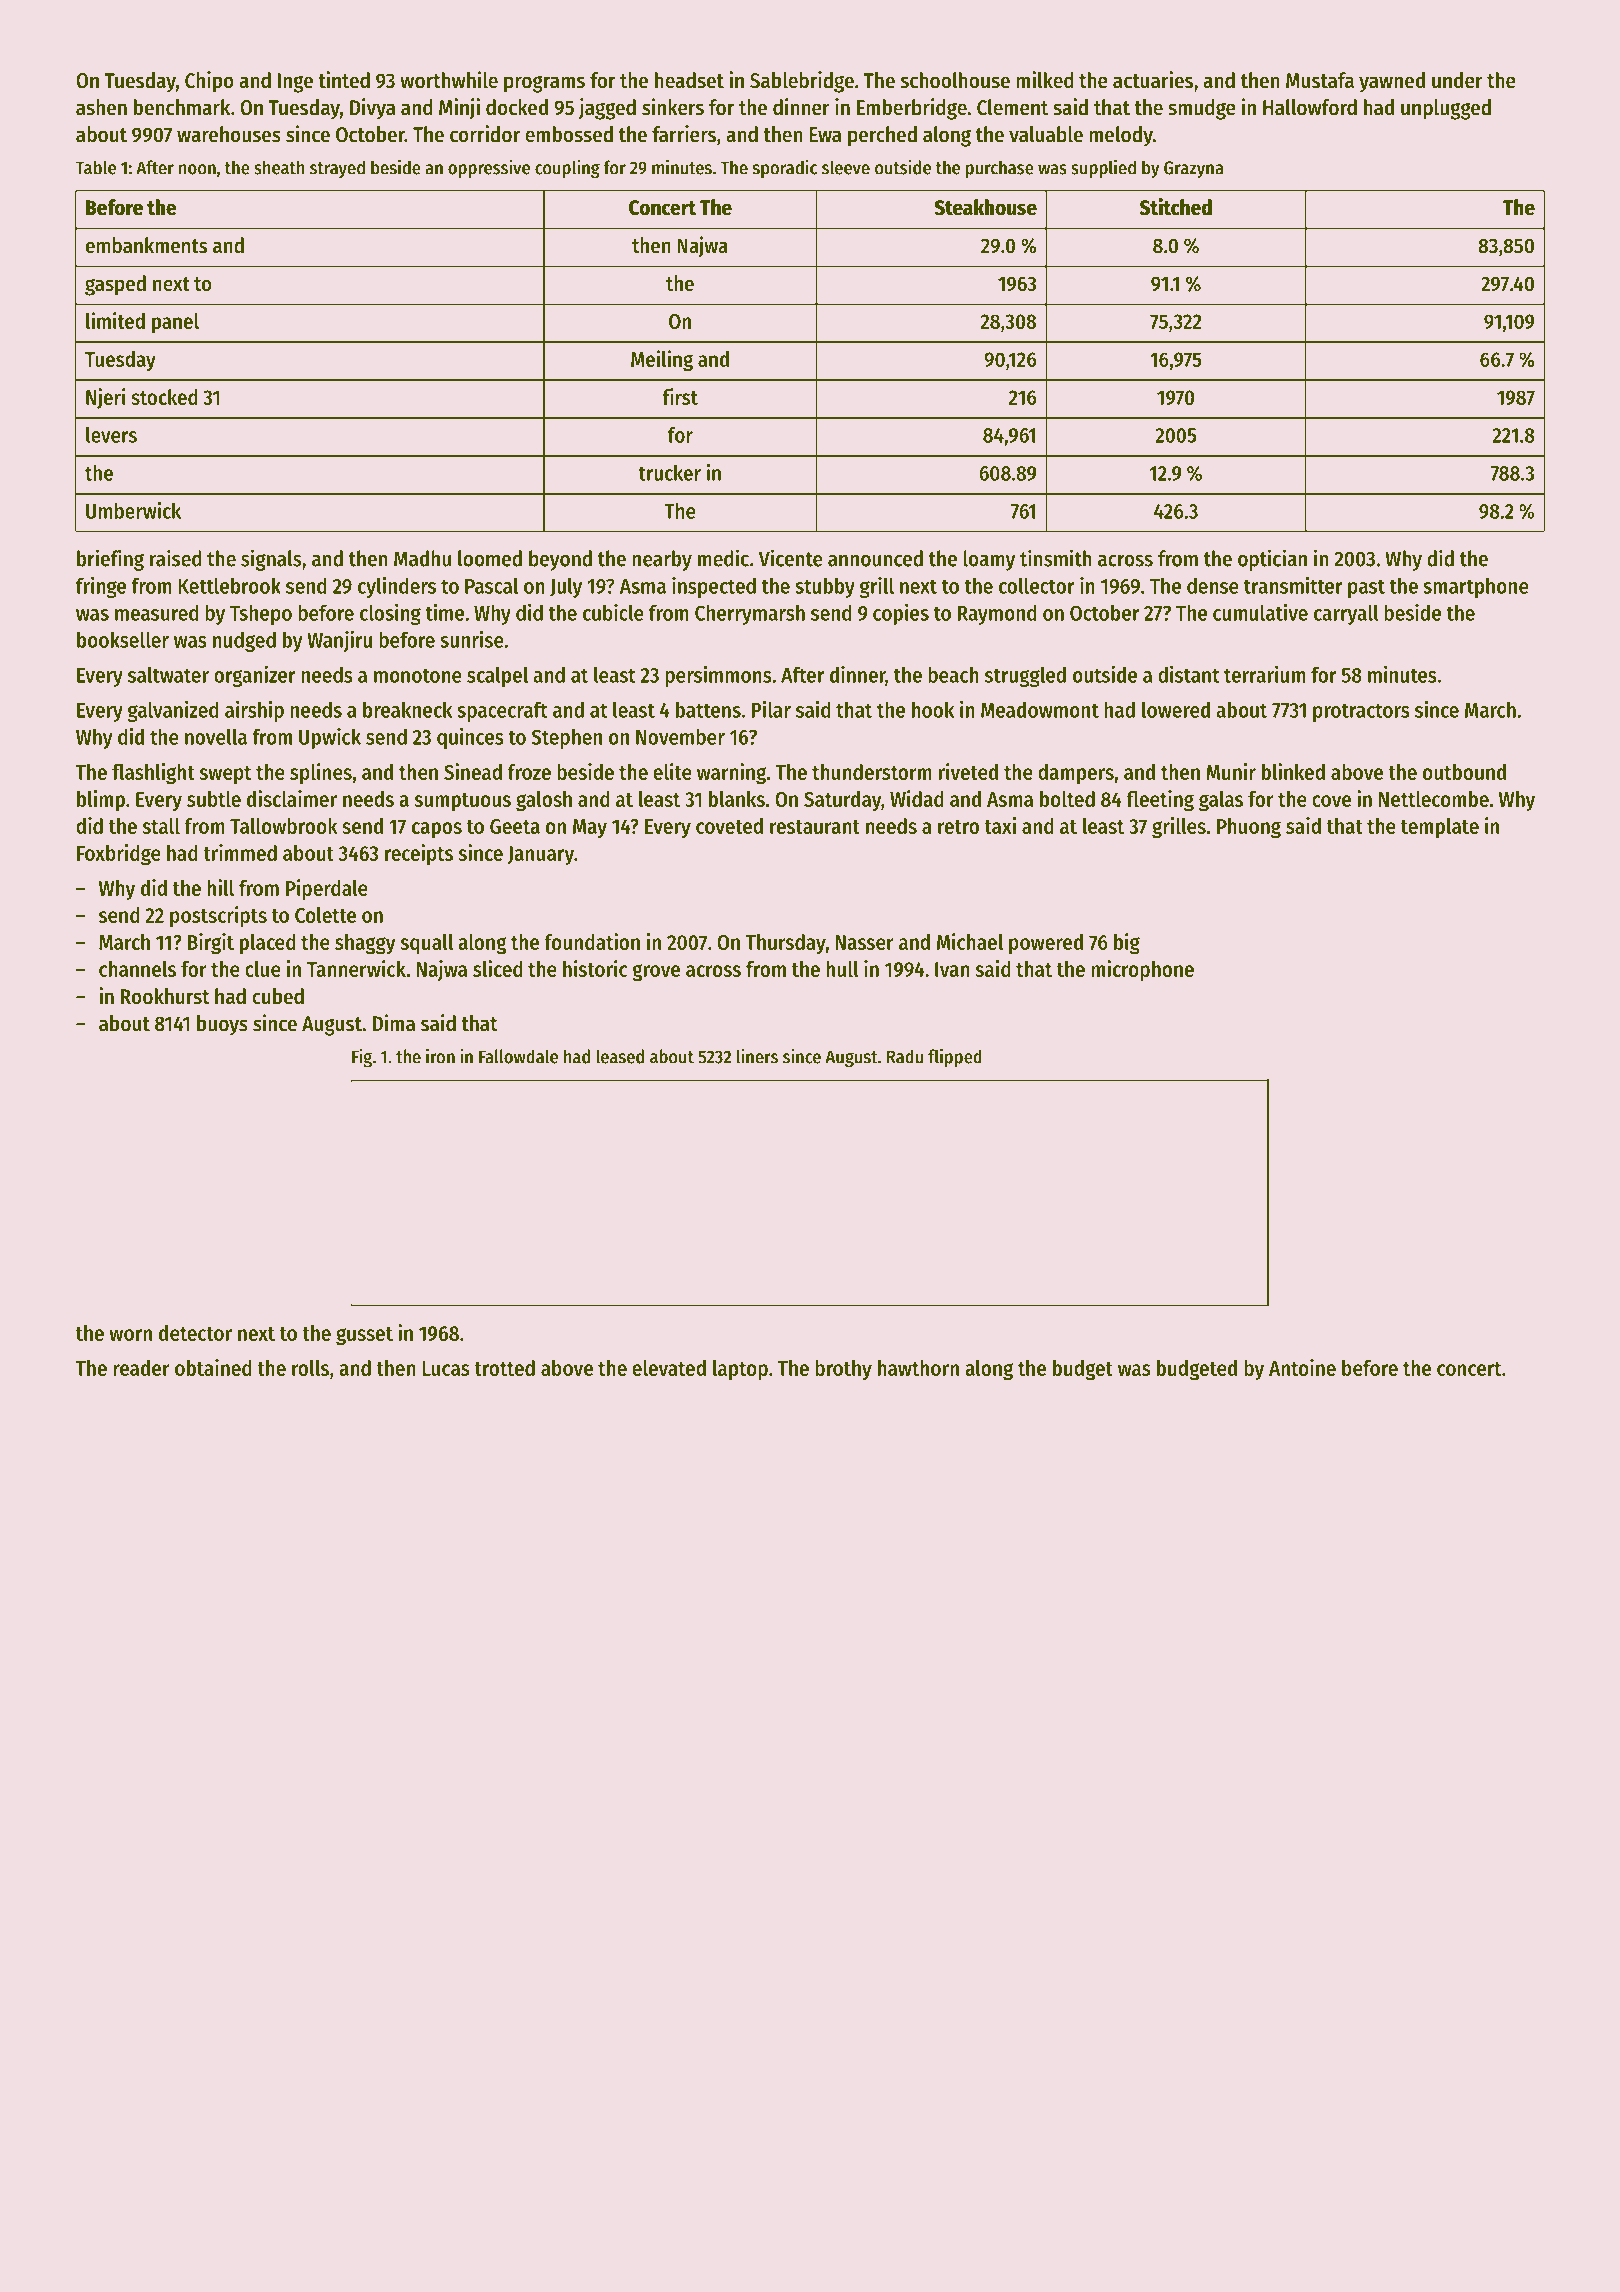 The width and height of the screenshot is (1620, 2292). I want to click on headset, so click(689, 80).
